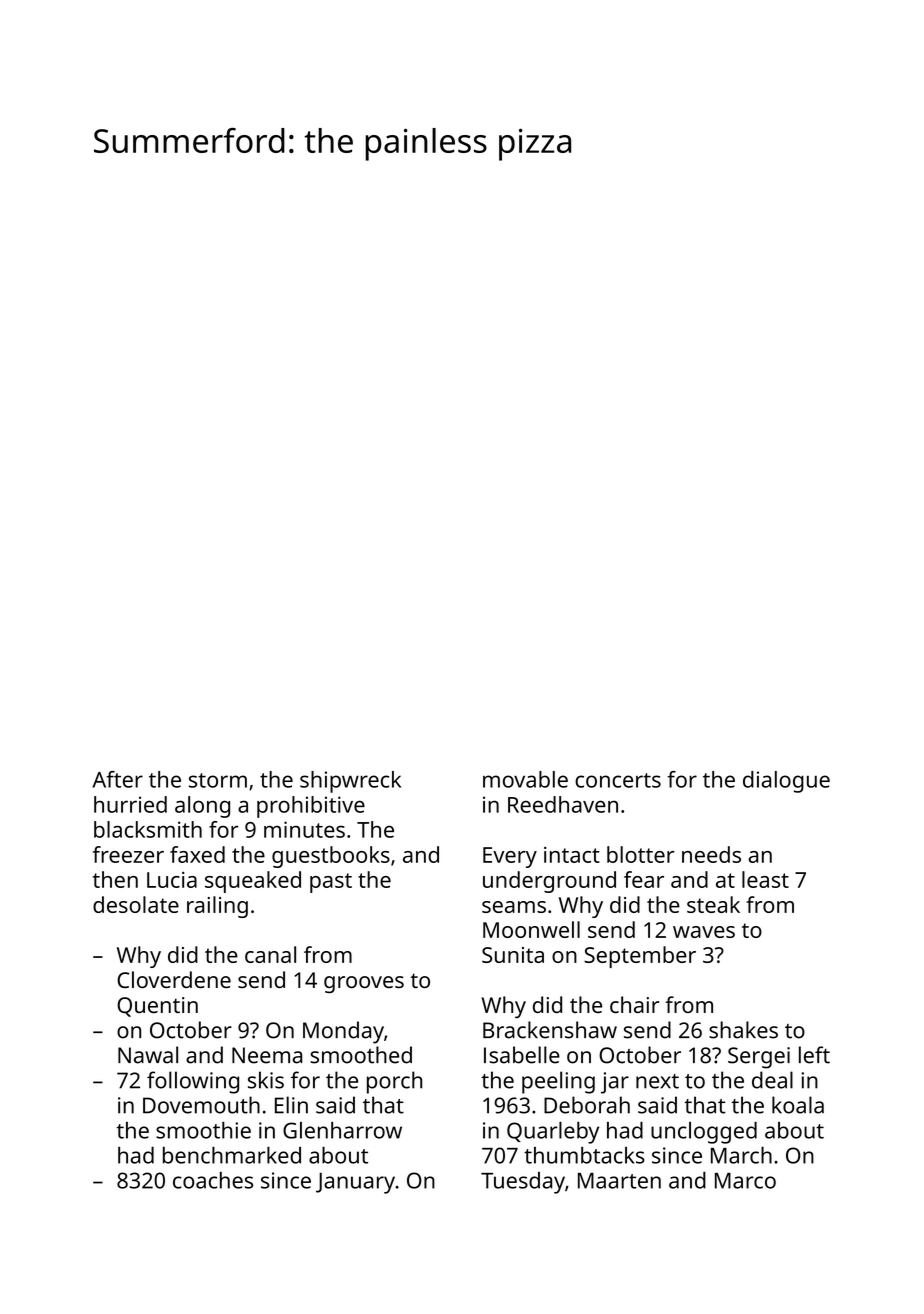  I want to click on steak, so click(713, 904).
